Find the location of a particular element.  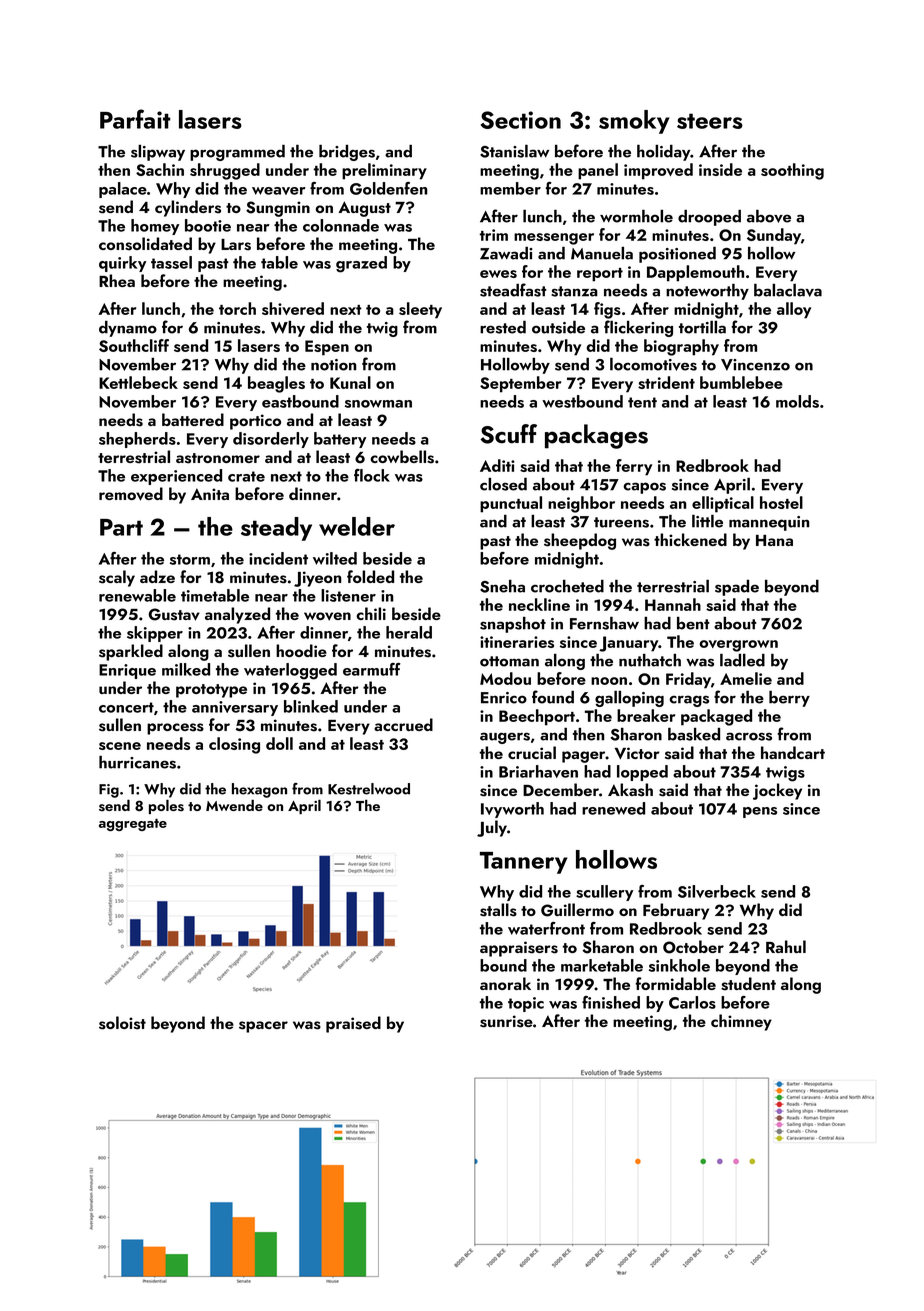

ewes is located at coordinates (498, 274).
